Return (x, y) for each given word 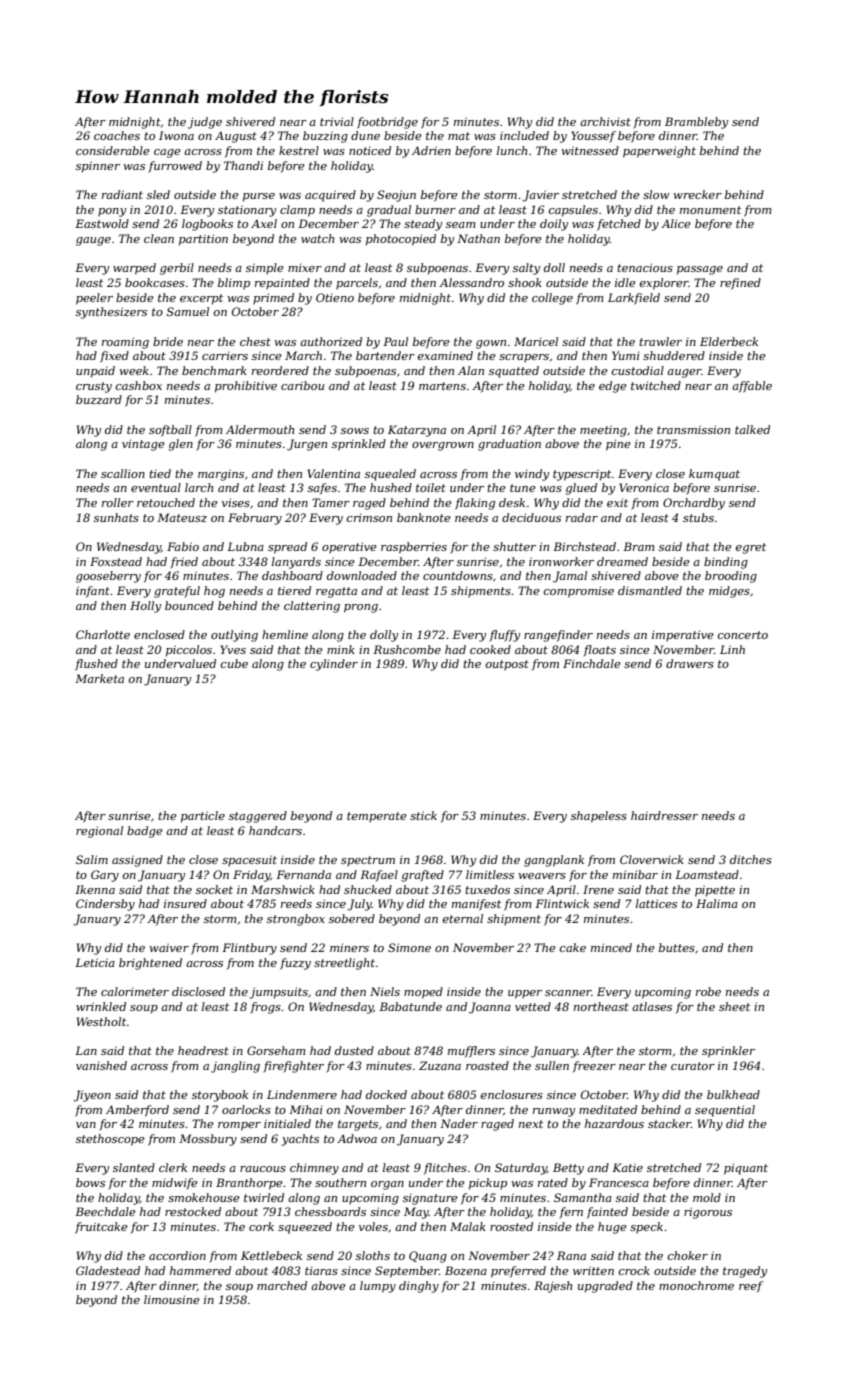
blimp (234, 283)
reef (751, 1287)
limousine (172, 1299)
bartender (385, 355)
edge (613, 387)
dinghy (419, 1287)
